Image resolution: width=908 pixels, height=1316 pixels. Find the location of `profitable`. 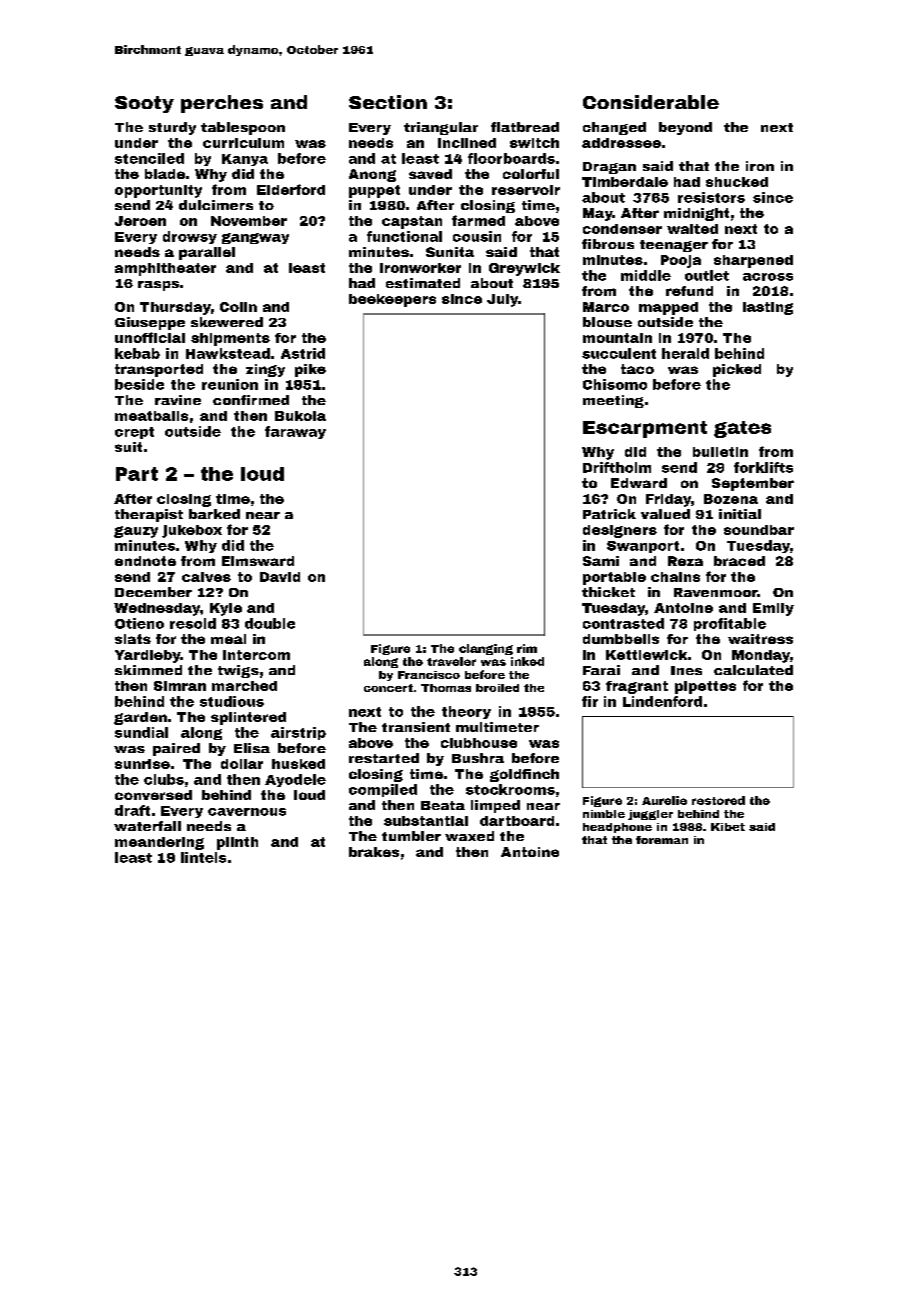

profitable is located at coordinates (730, 624).
